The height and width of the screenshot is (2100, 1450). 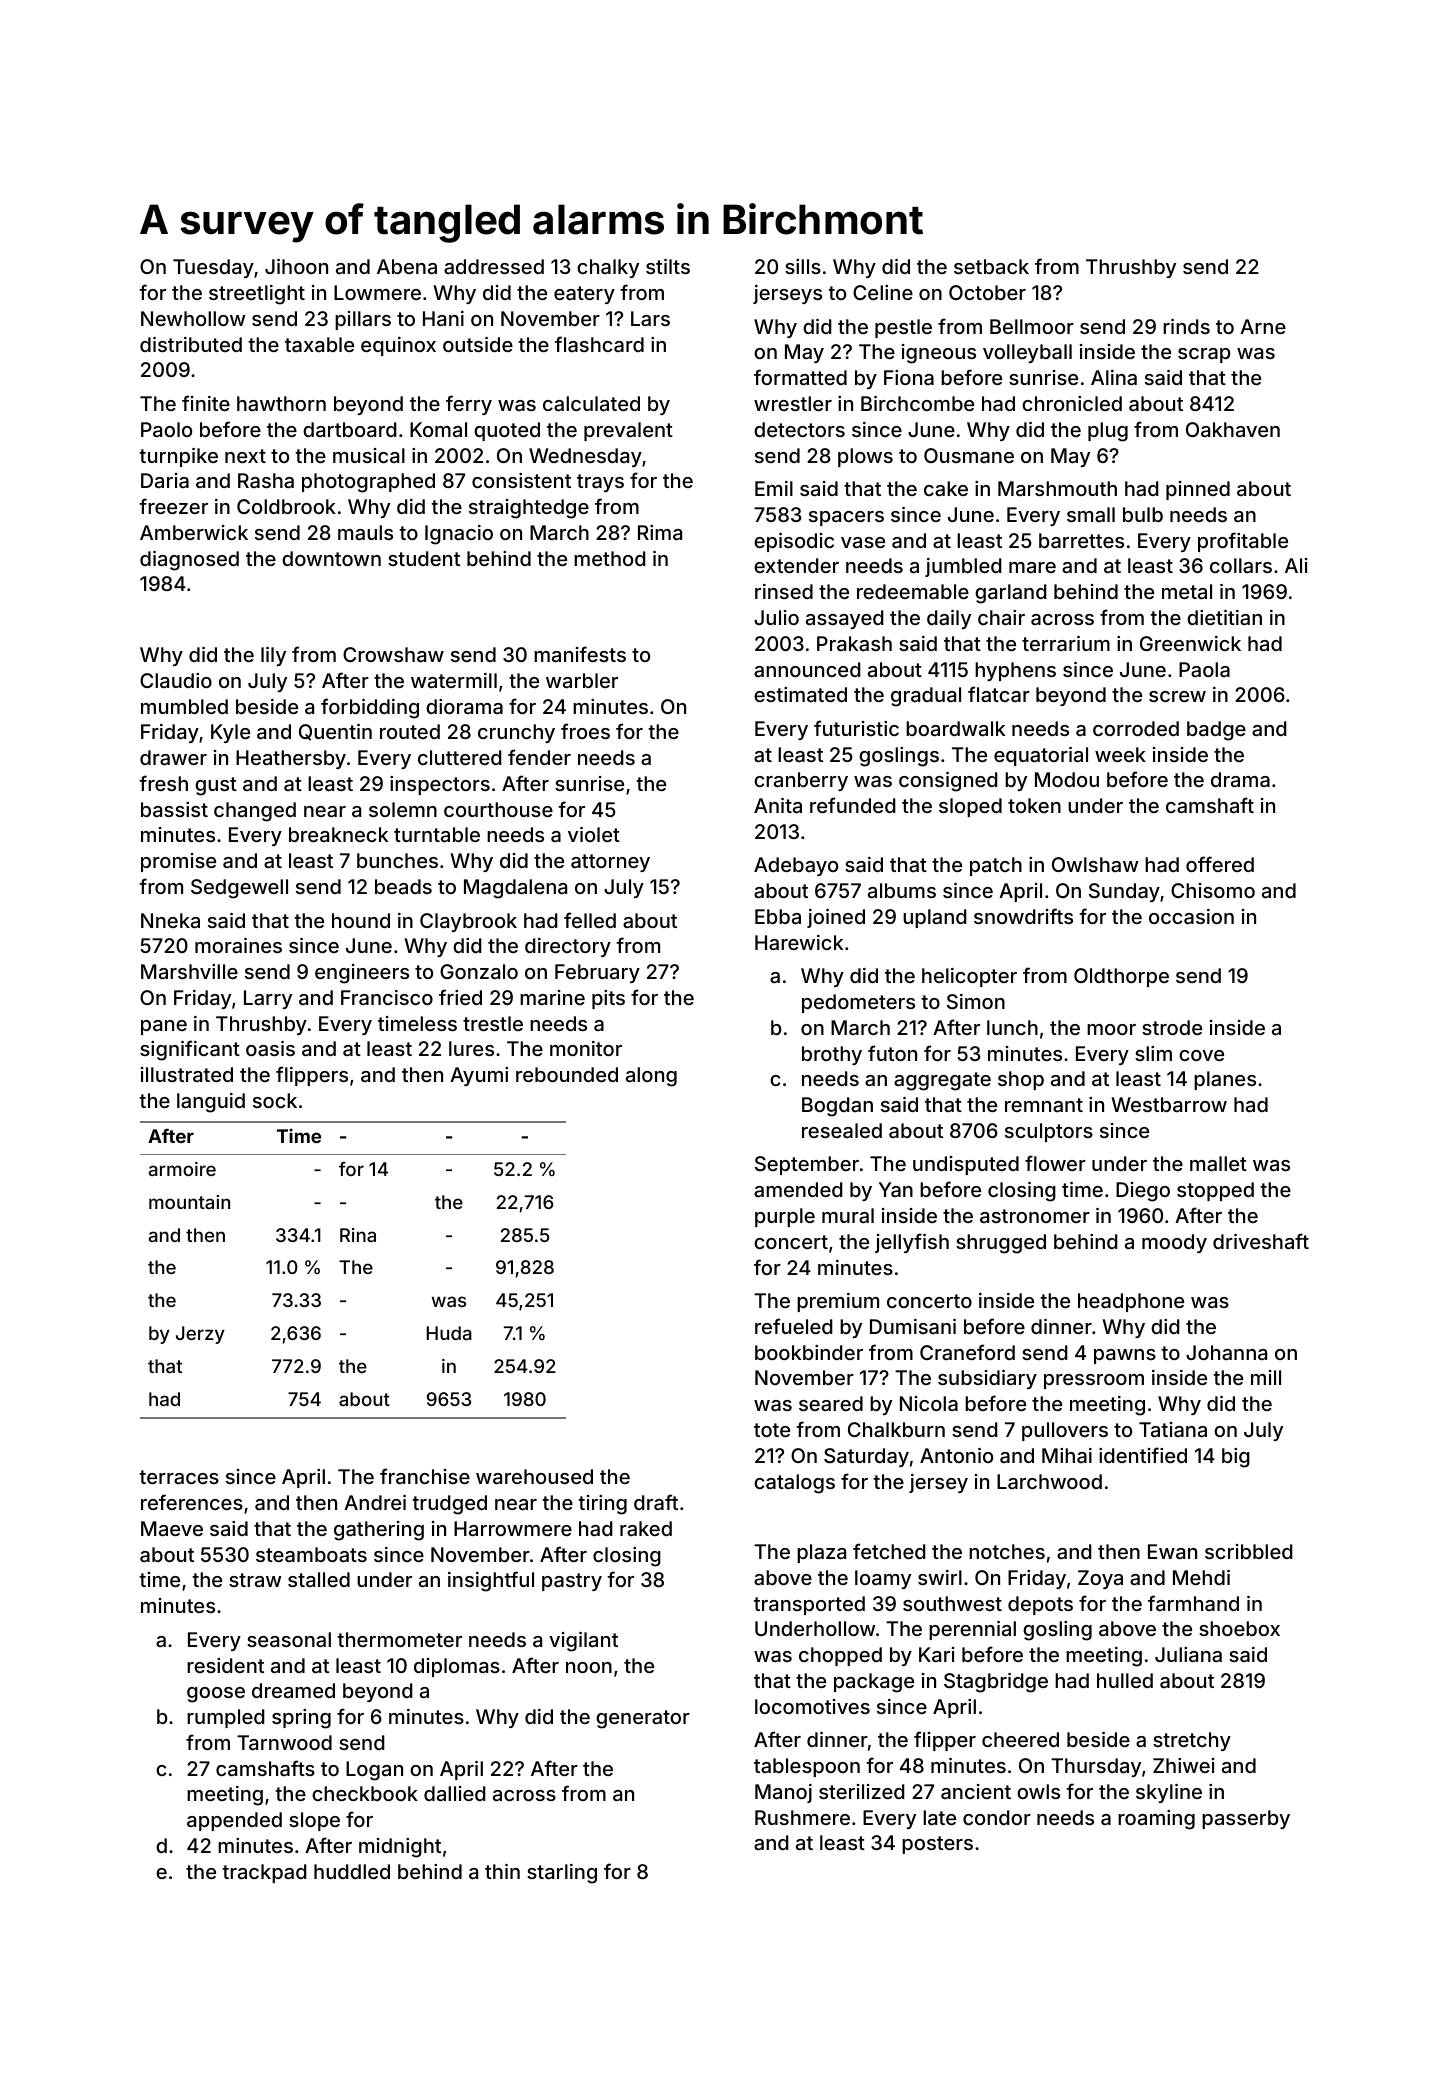 What do you see at coordinates (608, 999) in the screenshot?
I see `pits` at bounding box center [608, 999].
